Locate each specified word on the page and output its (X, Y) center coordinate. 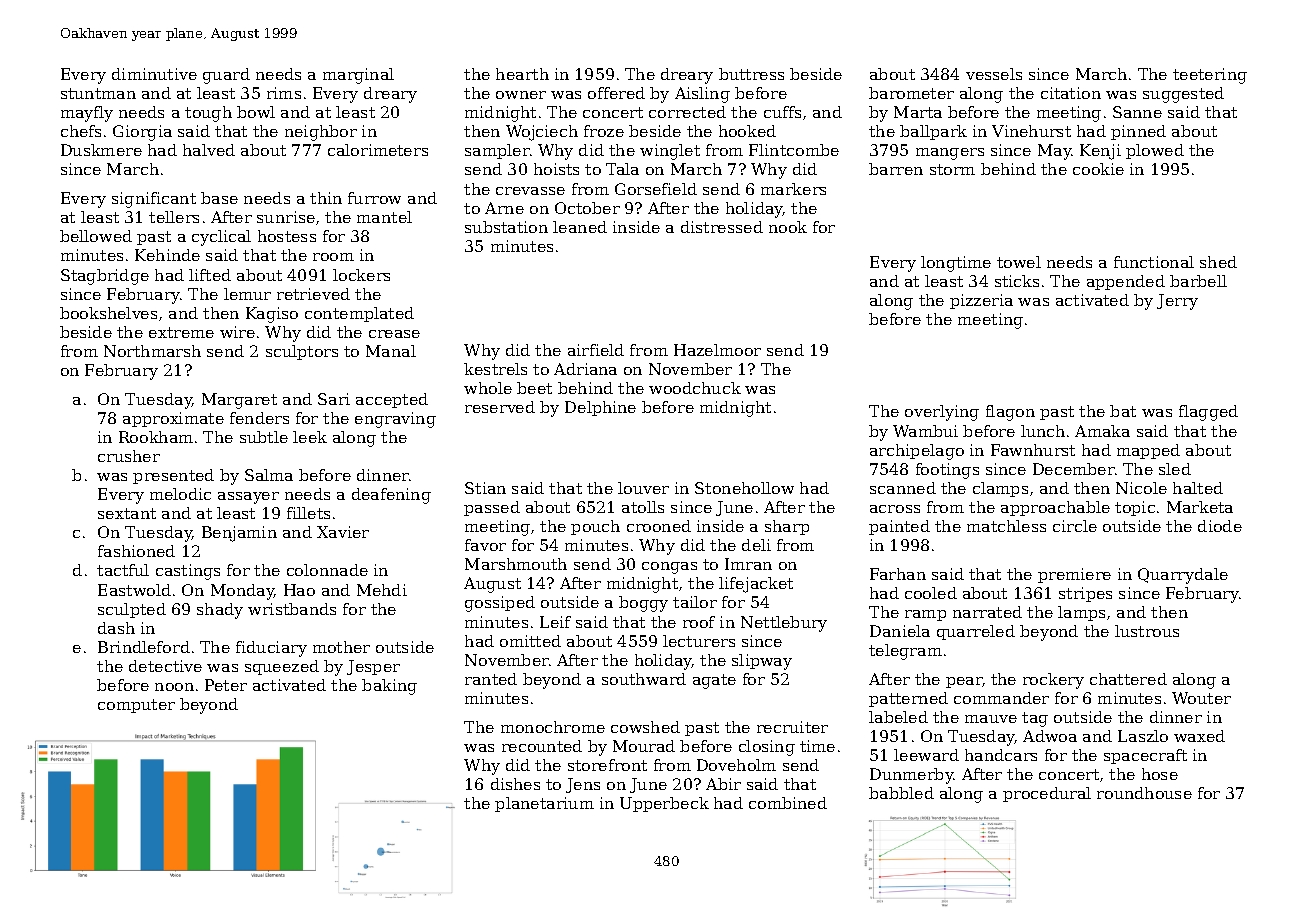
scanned (903, 488)
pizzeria (981, 301)
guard (226, 76)
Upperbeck (664, 804)
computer (136, 706)
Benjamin (239, 534)
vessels (994, 74)
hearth (522, 74)
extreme (181, 332)
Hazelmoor (717, 350)
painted (899, 527)
